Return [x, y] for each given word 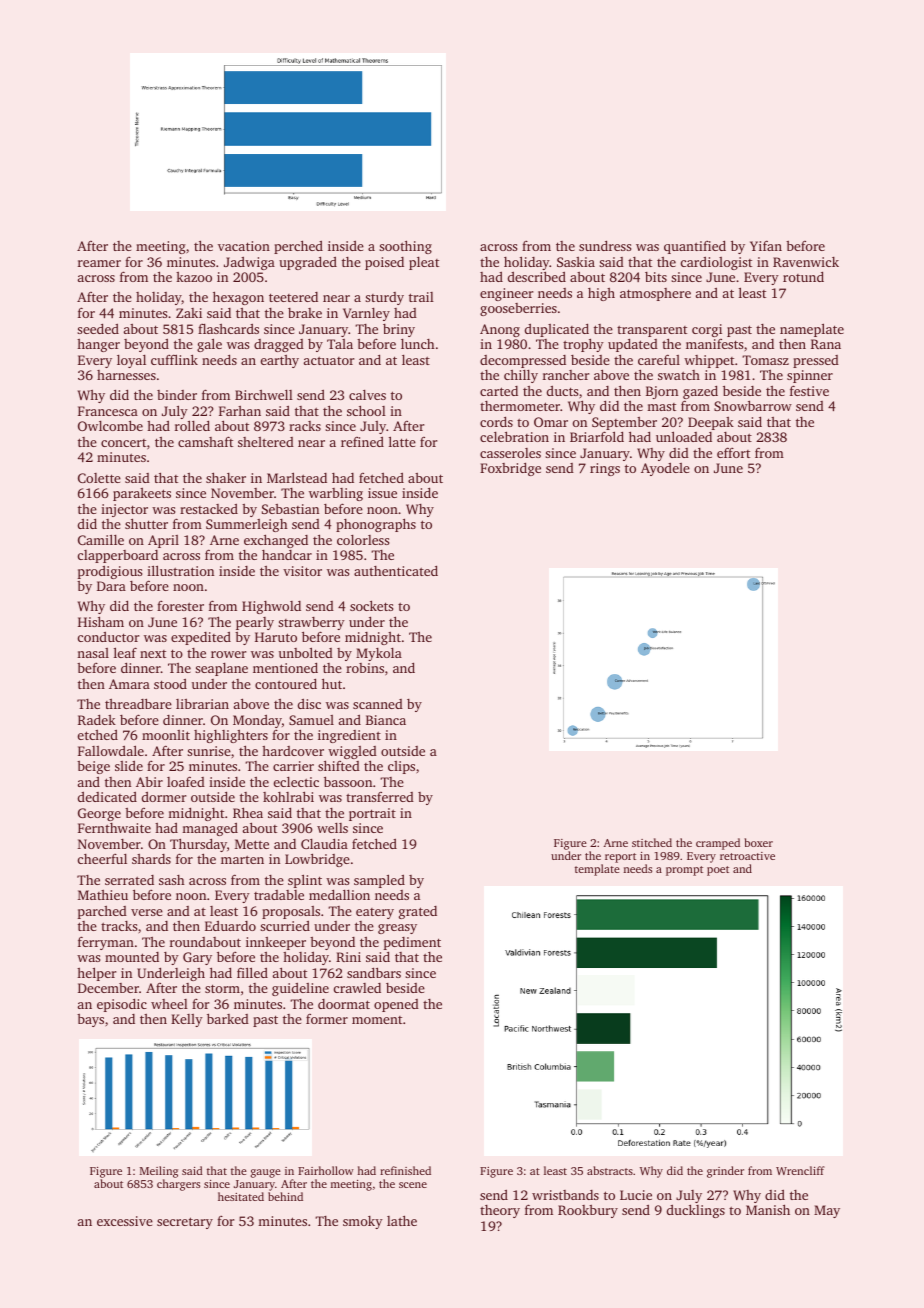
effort [733, 452]
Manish [768, 1210]
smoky [363, 1222]
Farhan [240, 411]
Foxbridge [510, 469]
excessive [125, 1221]
